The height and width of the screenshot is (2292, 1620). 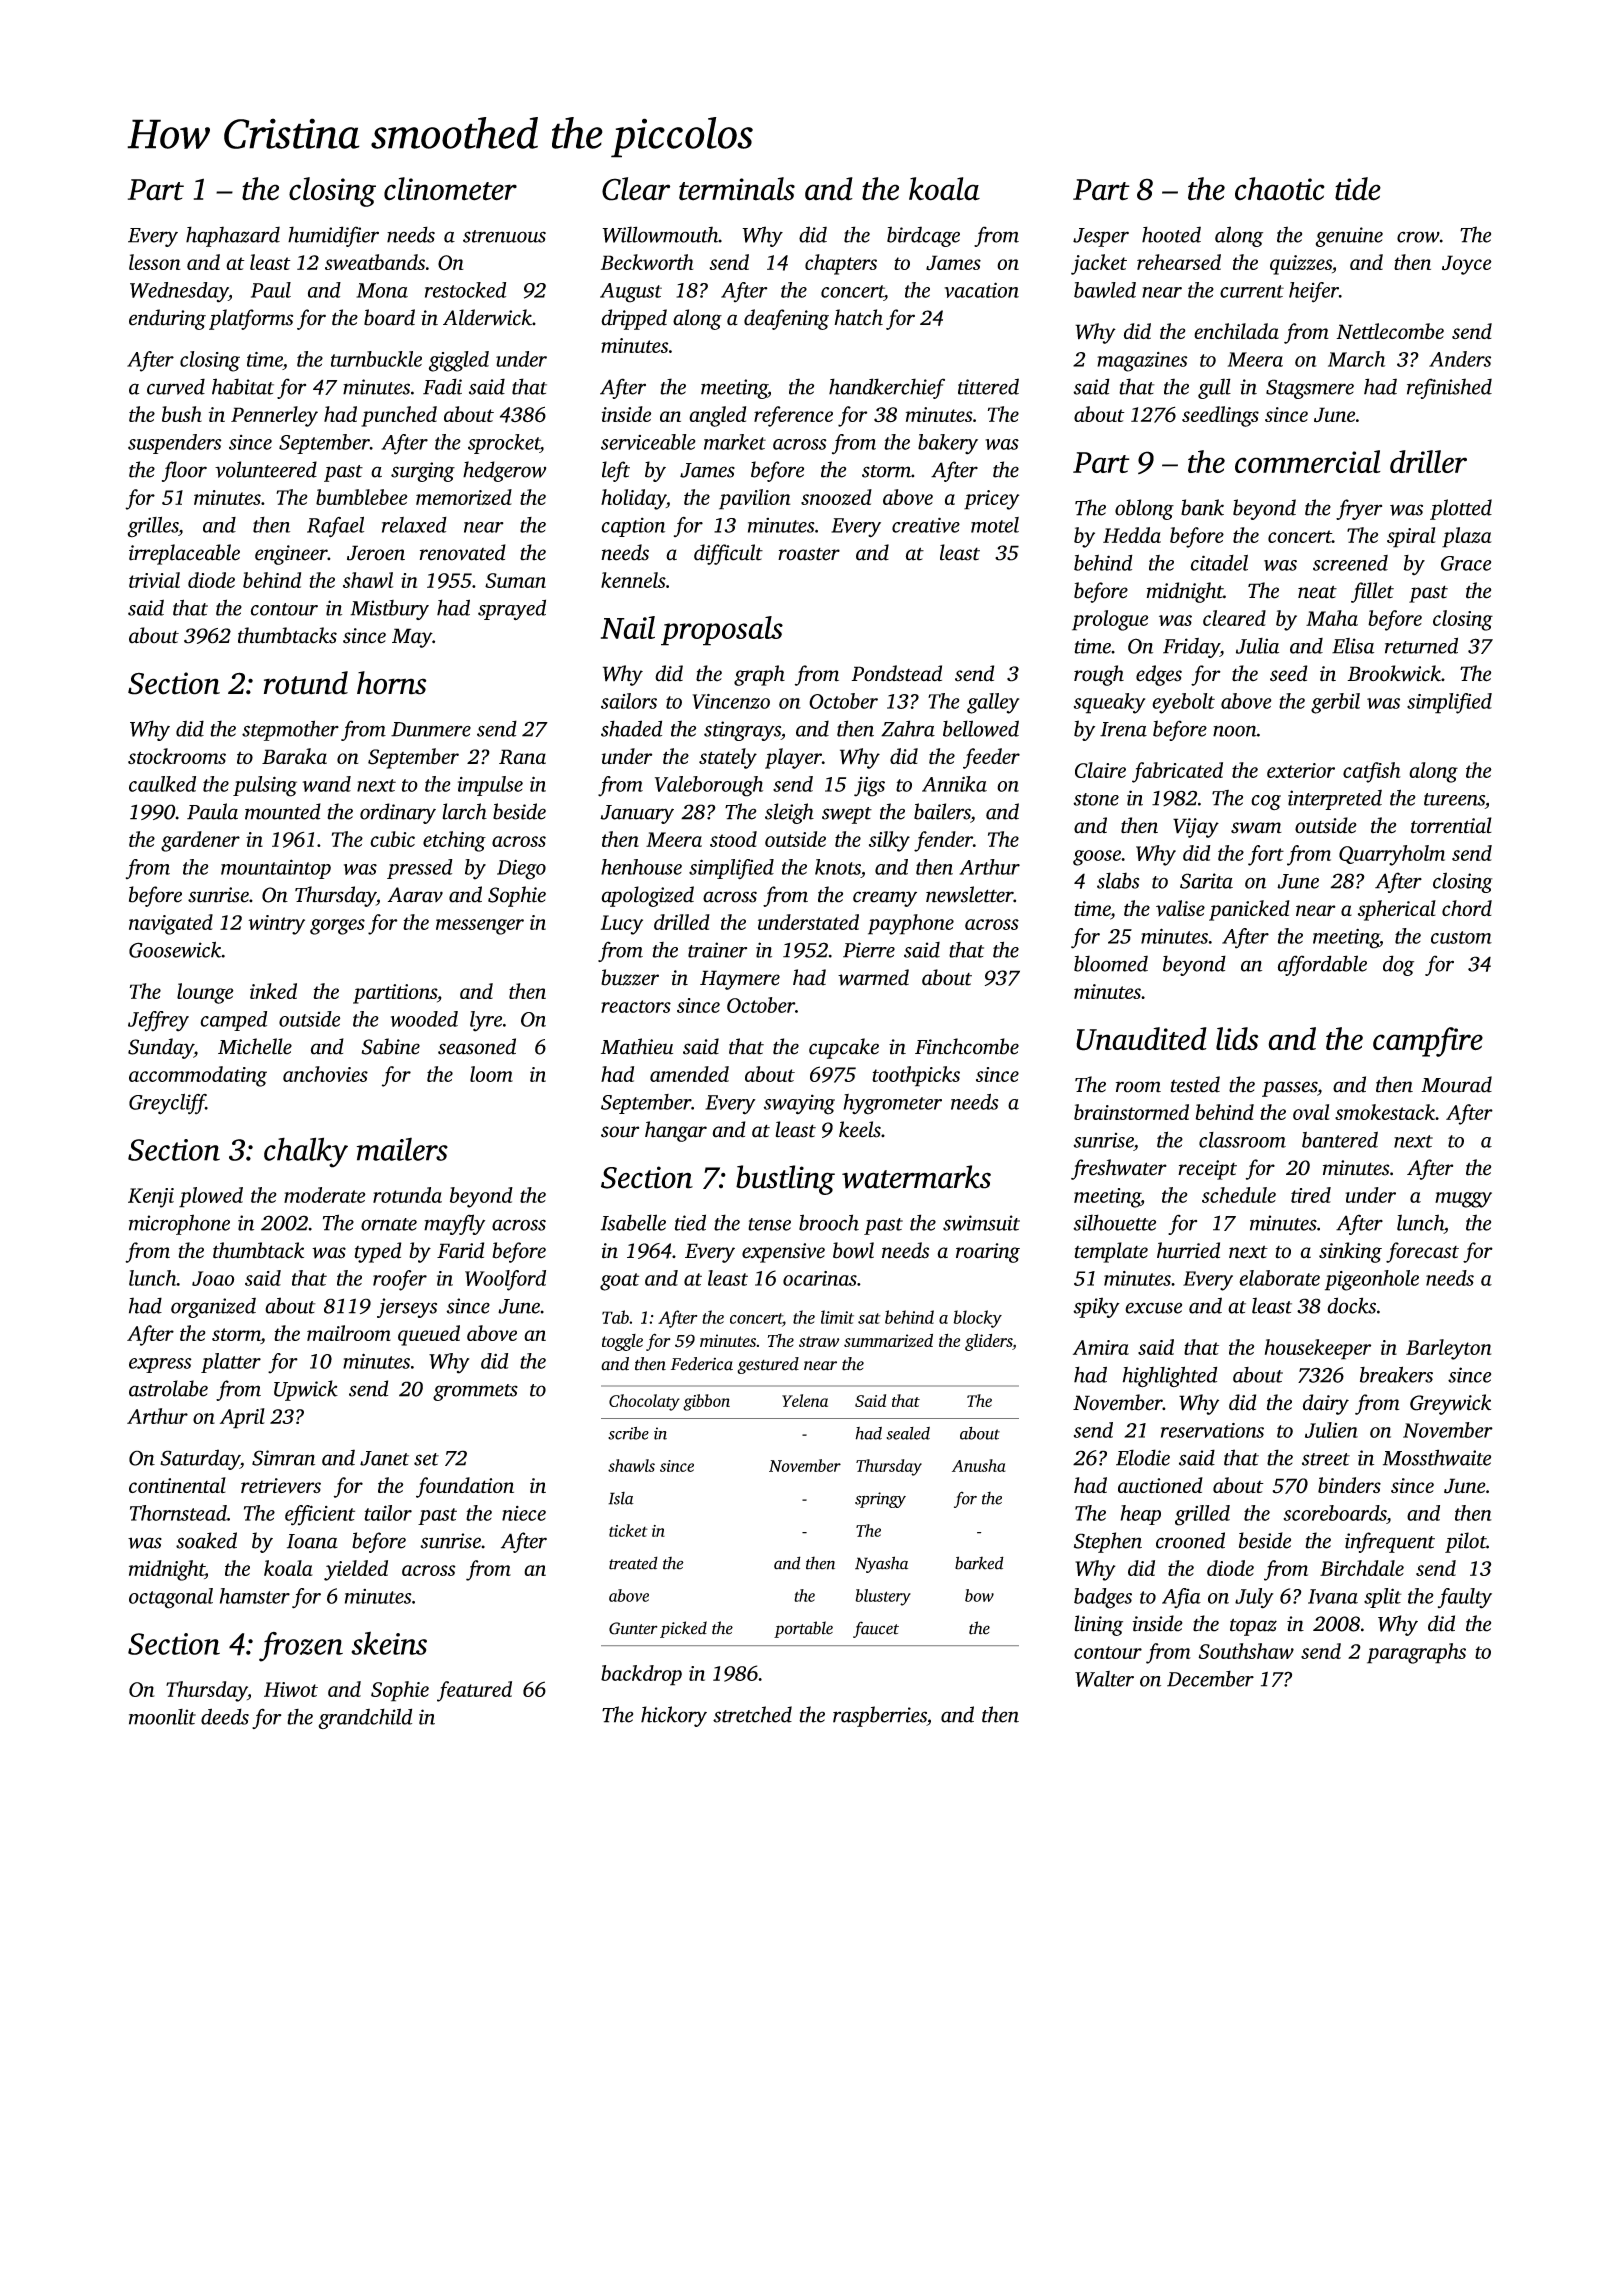 What do you see at coordinates (1143, 1457) in the screenshot?
I see `Elodie` at bounding box center [1143, 1457].
